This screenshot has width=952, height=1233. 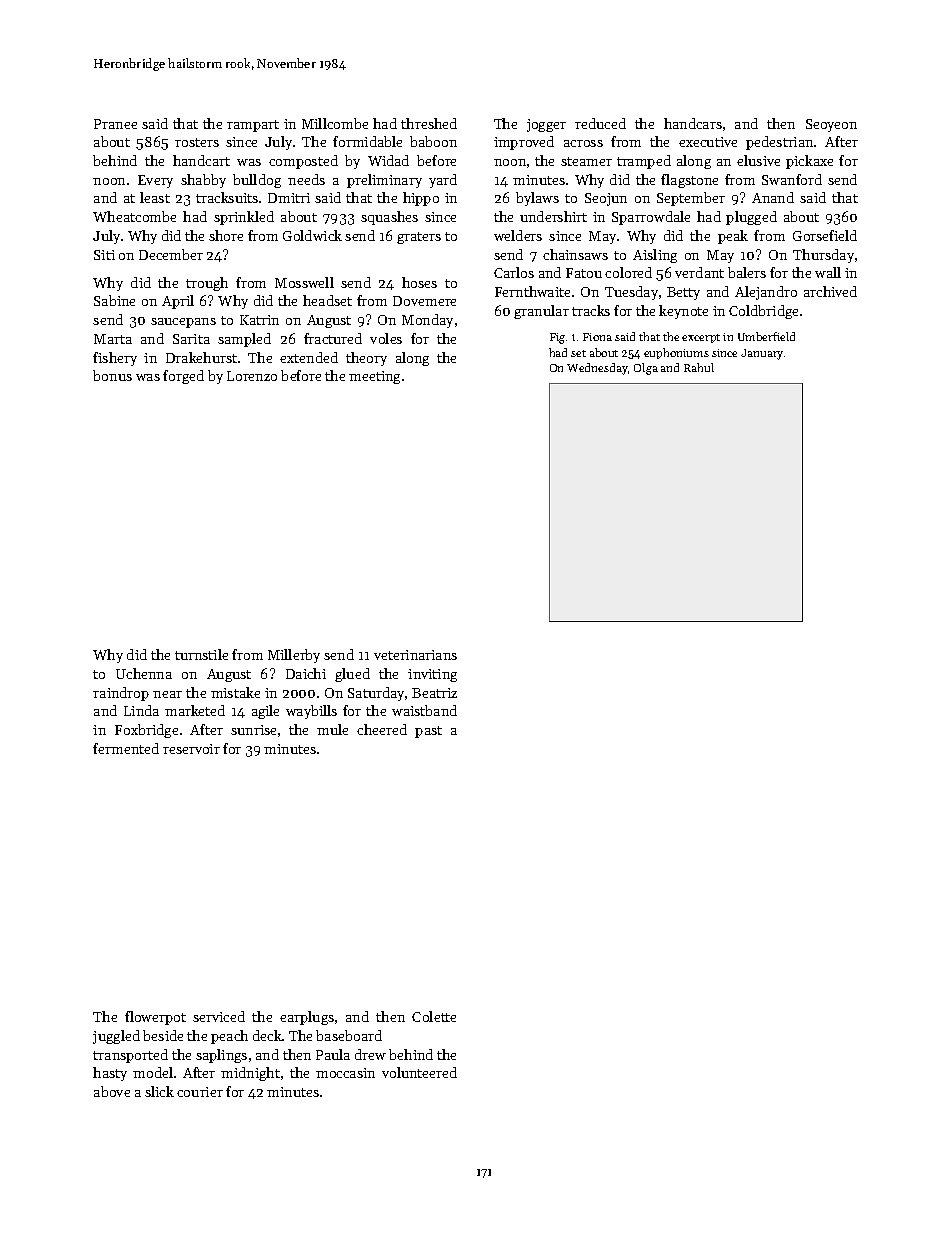 What do you see at coordinates (155, 1018) in the screenshot?
I see `flowerpot` at bounding box center [155, 1018].
